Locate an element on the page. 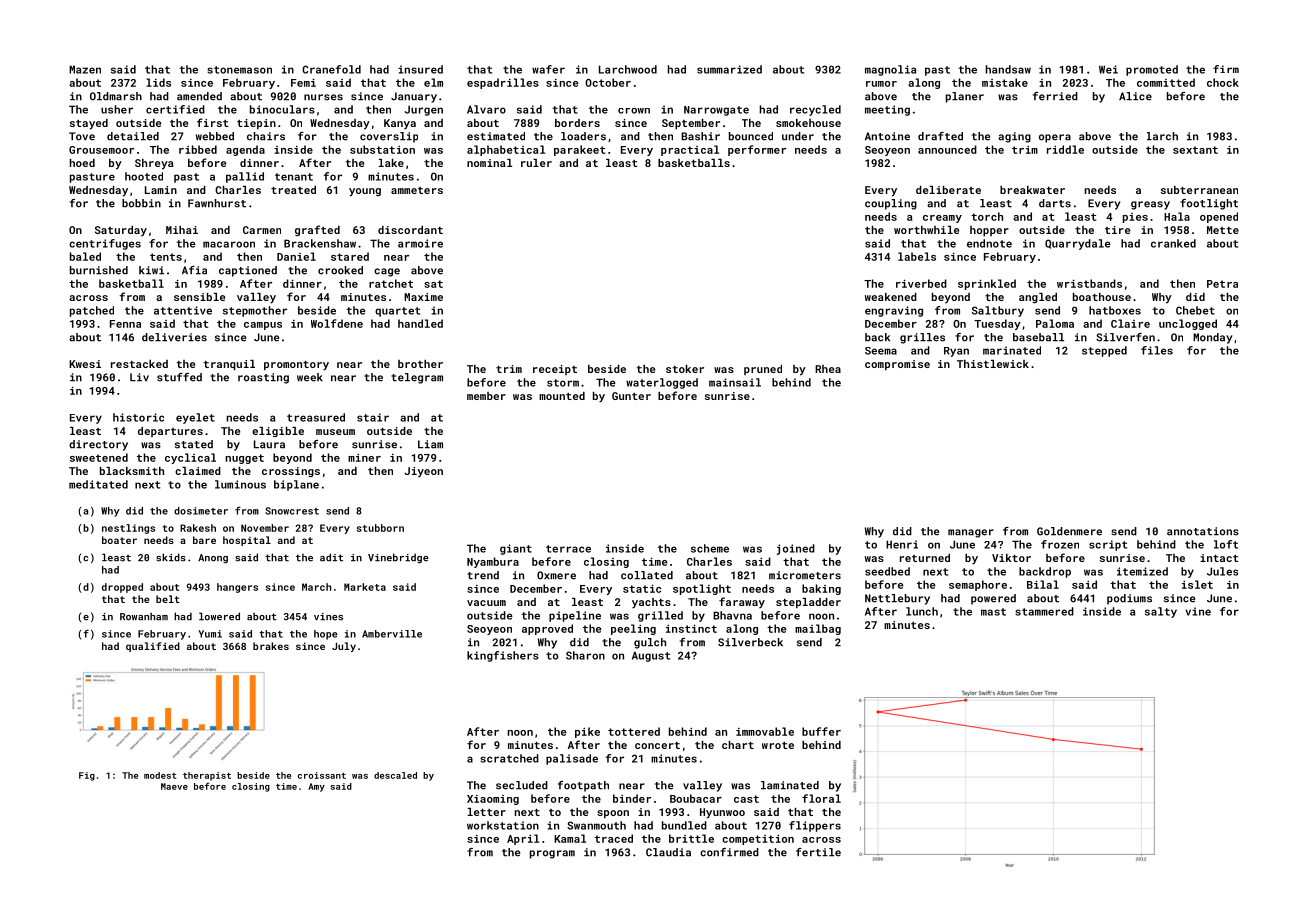 The image size is (1308, 924). Mazen is located at coordinates (85, 69).
